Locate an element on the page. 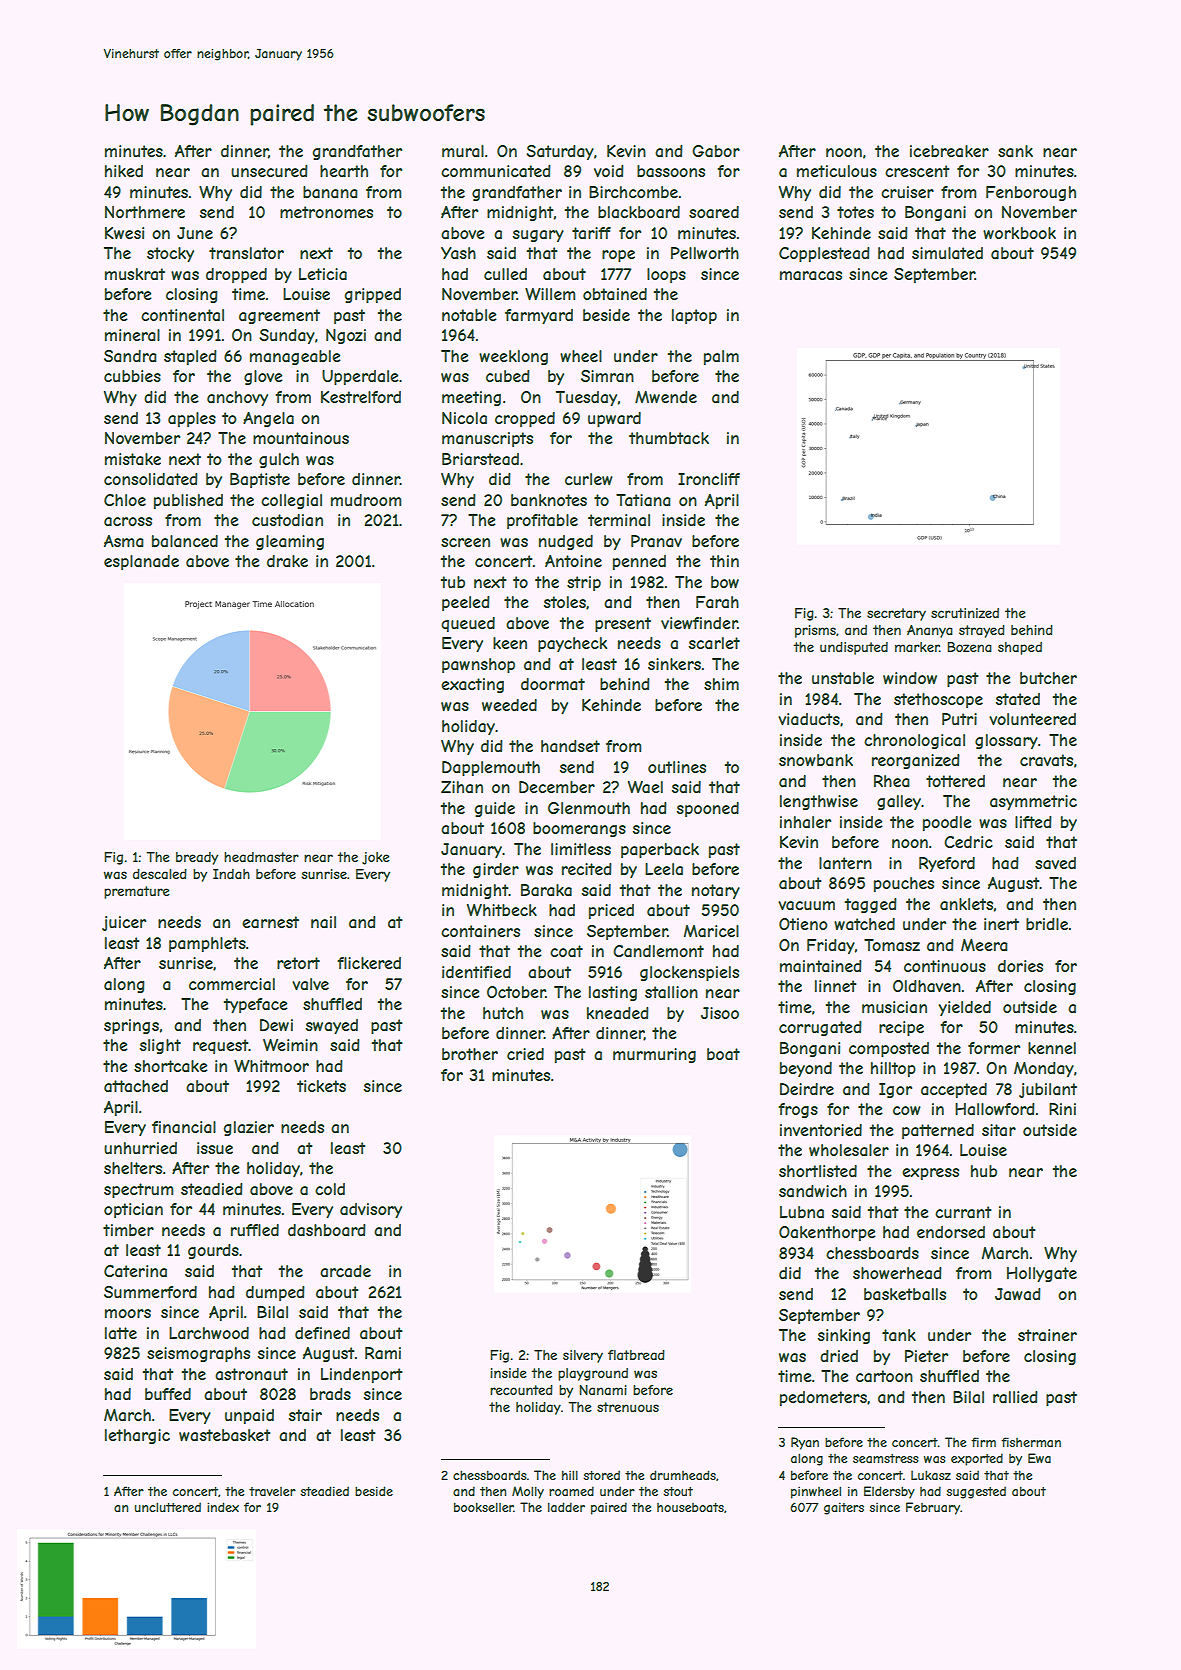 This page has height=1670, width=1181. astronaut is located at coordinates (251, 1374).
